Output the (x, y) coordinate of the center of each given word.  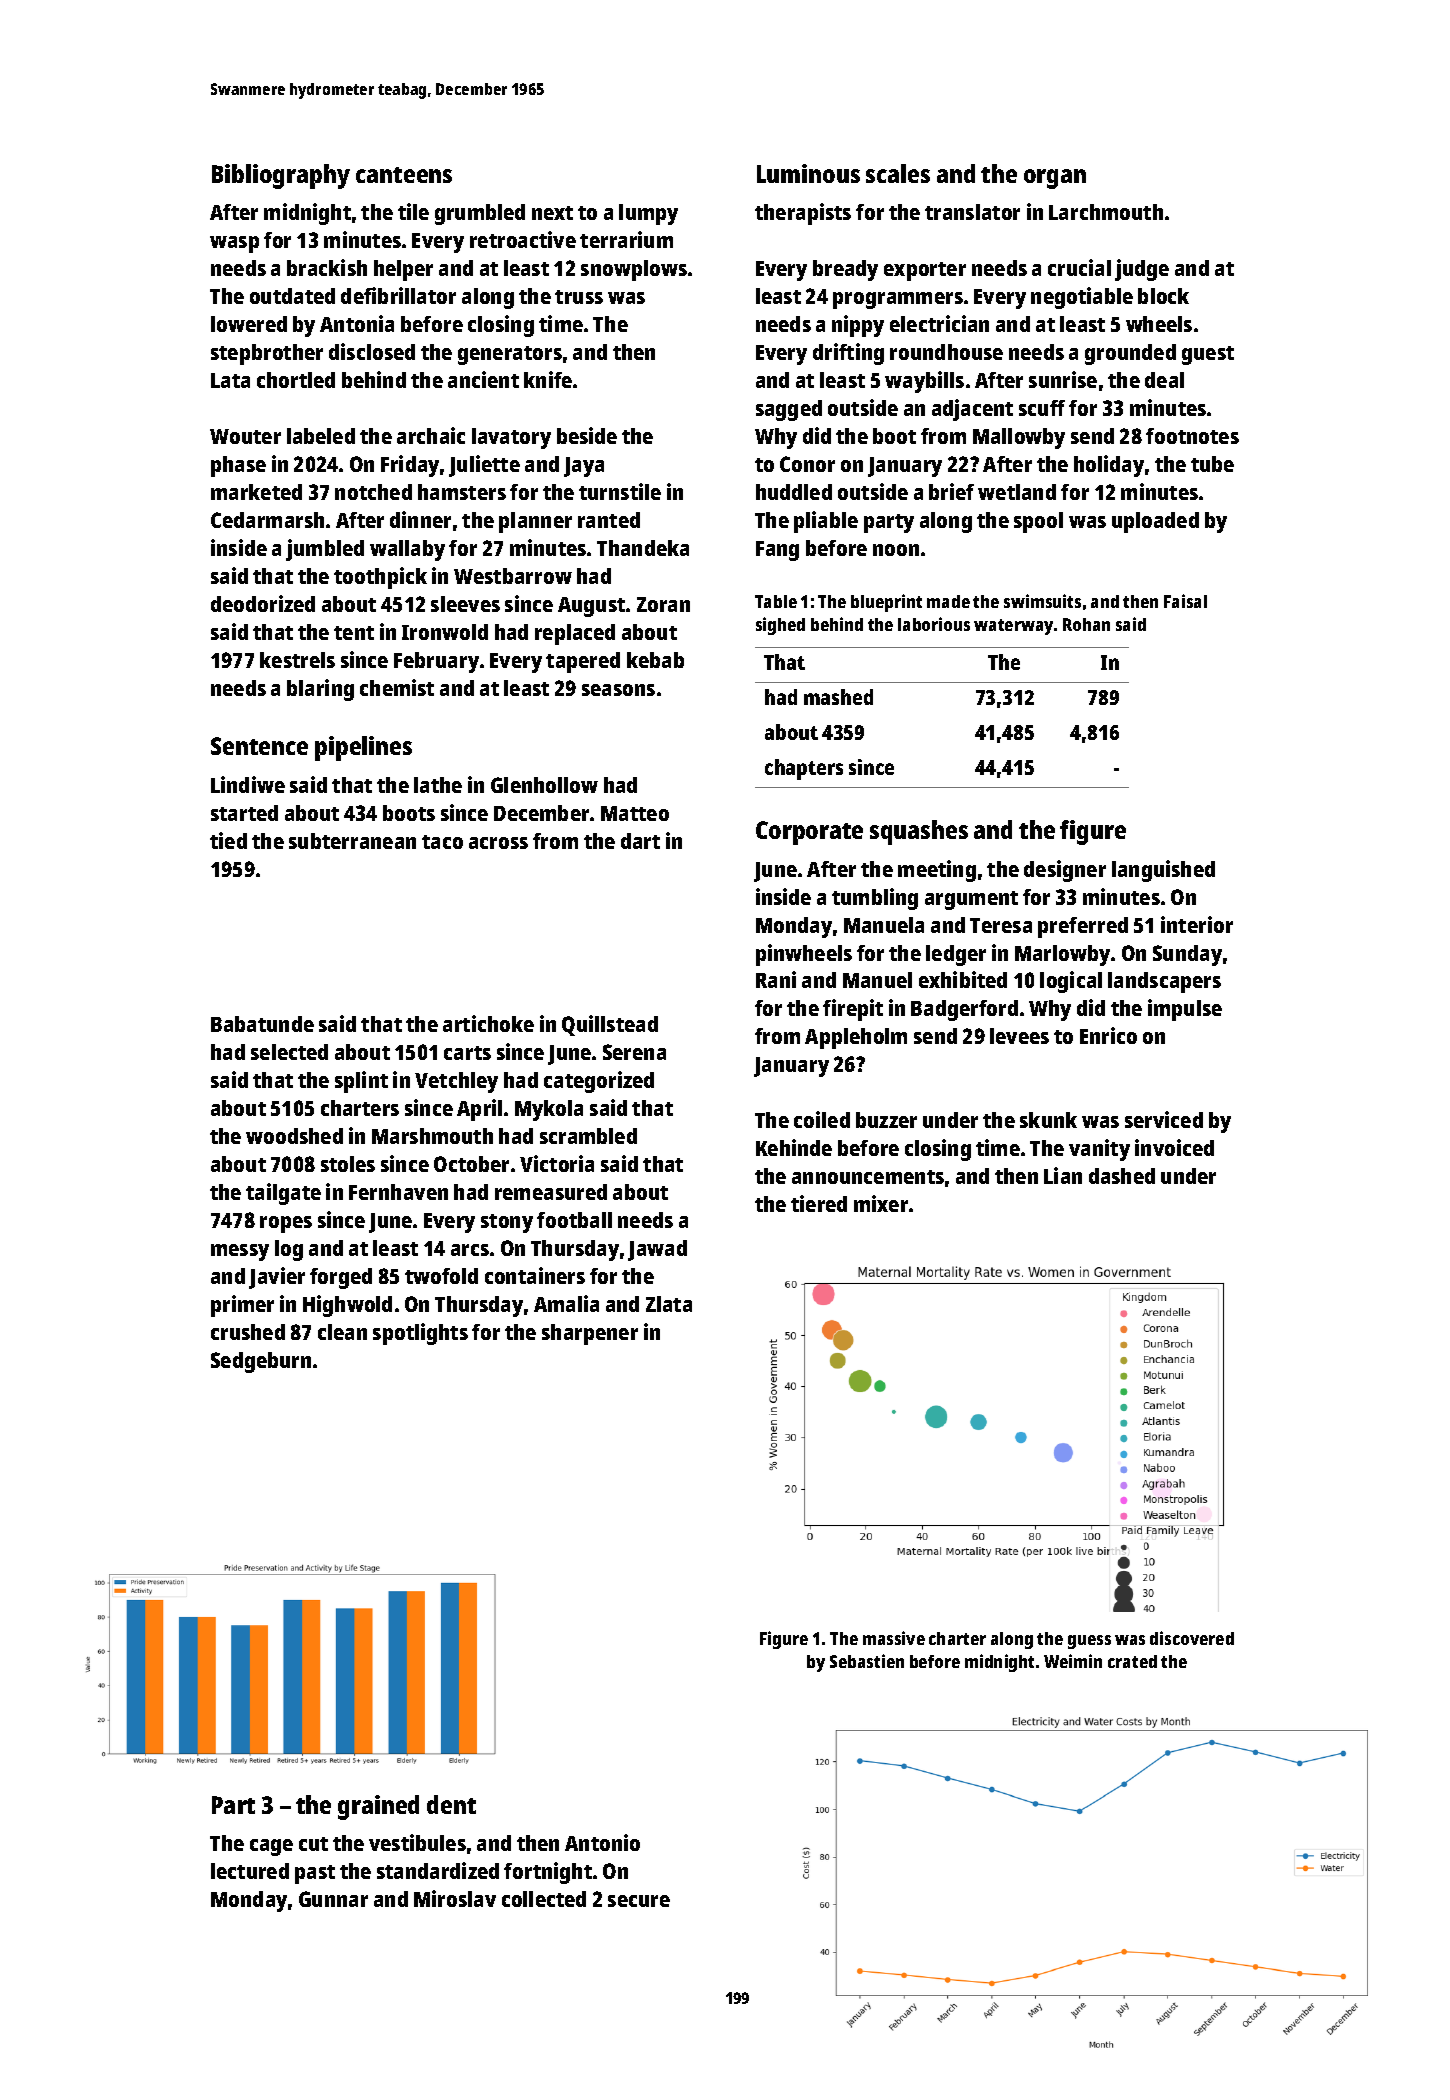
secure (639, 1901)
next (552, 213)
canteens (404, 175)
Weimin (1073, 1661)
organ (1055, 179)
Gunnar (333, 1899)
